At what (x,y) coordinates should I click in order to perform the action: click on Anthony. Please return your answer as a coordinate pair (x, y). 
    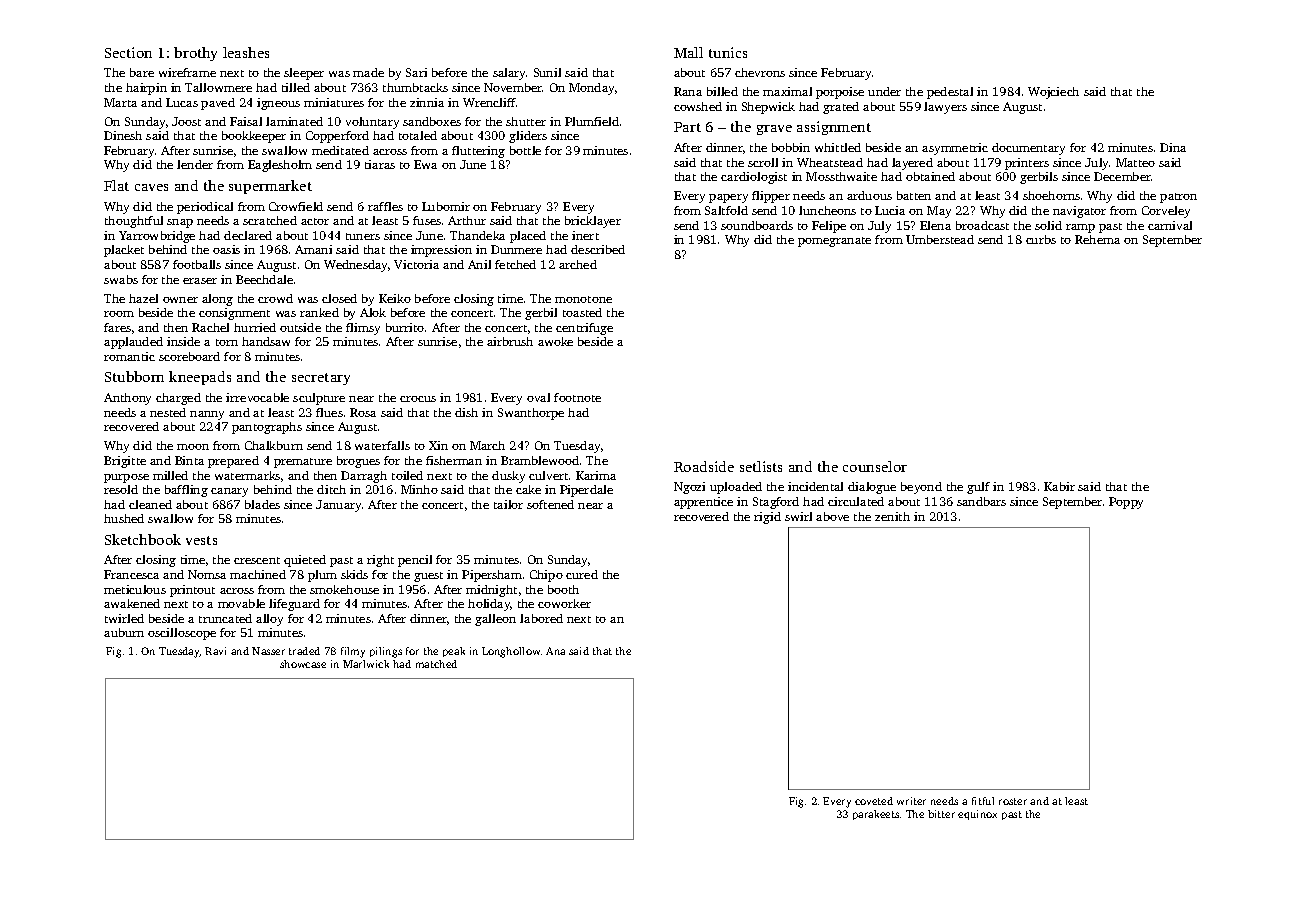
    Looking at the image, I should click on (127, 399).
